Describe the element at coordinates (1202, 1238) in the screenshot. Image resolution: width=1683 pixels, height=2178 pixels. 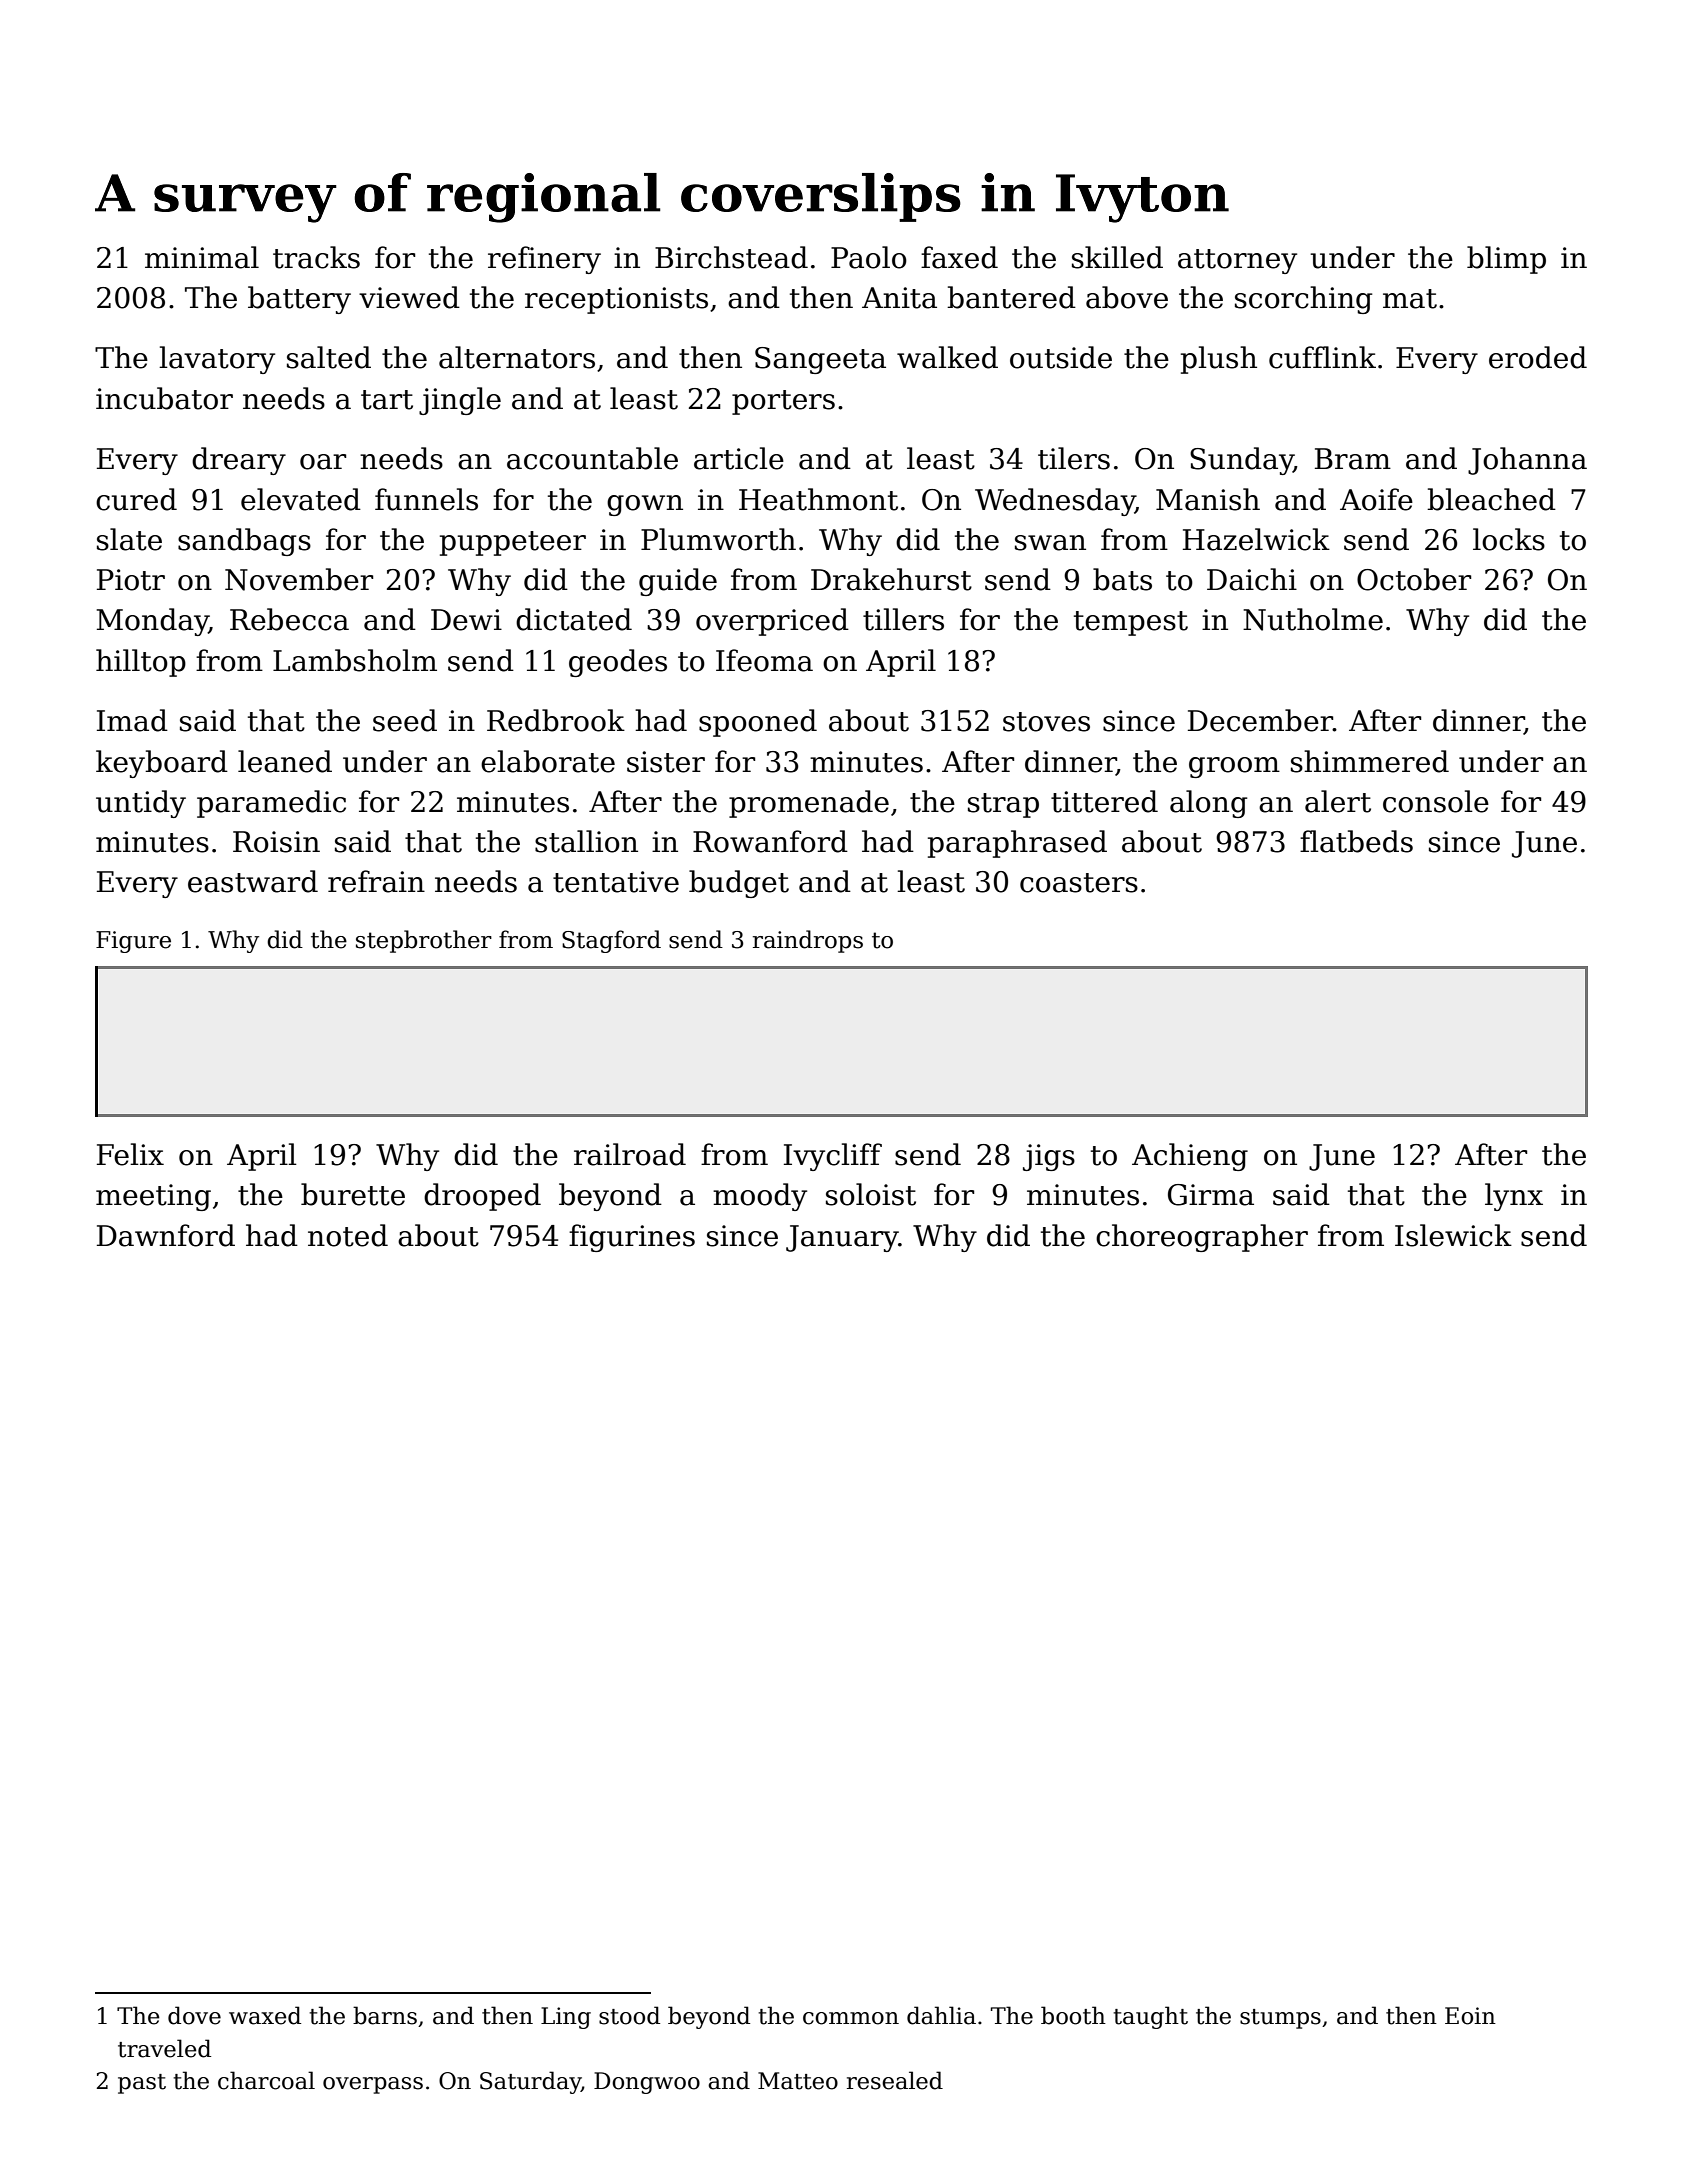
I see `choreographer` at that location.
